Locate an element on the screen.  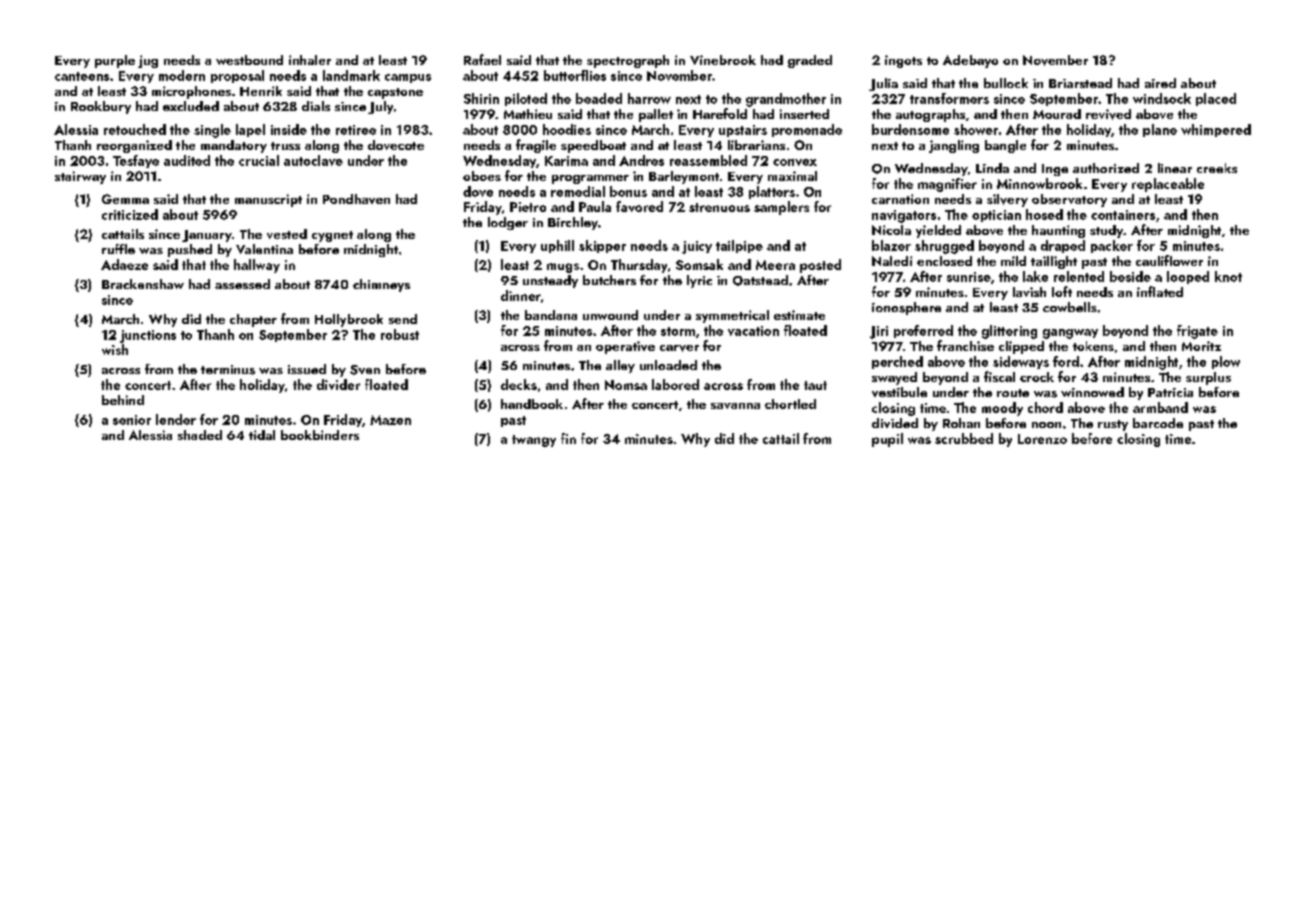
landmark is located at coordinates (351, 75).
